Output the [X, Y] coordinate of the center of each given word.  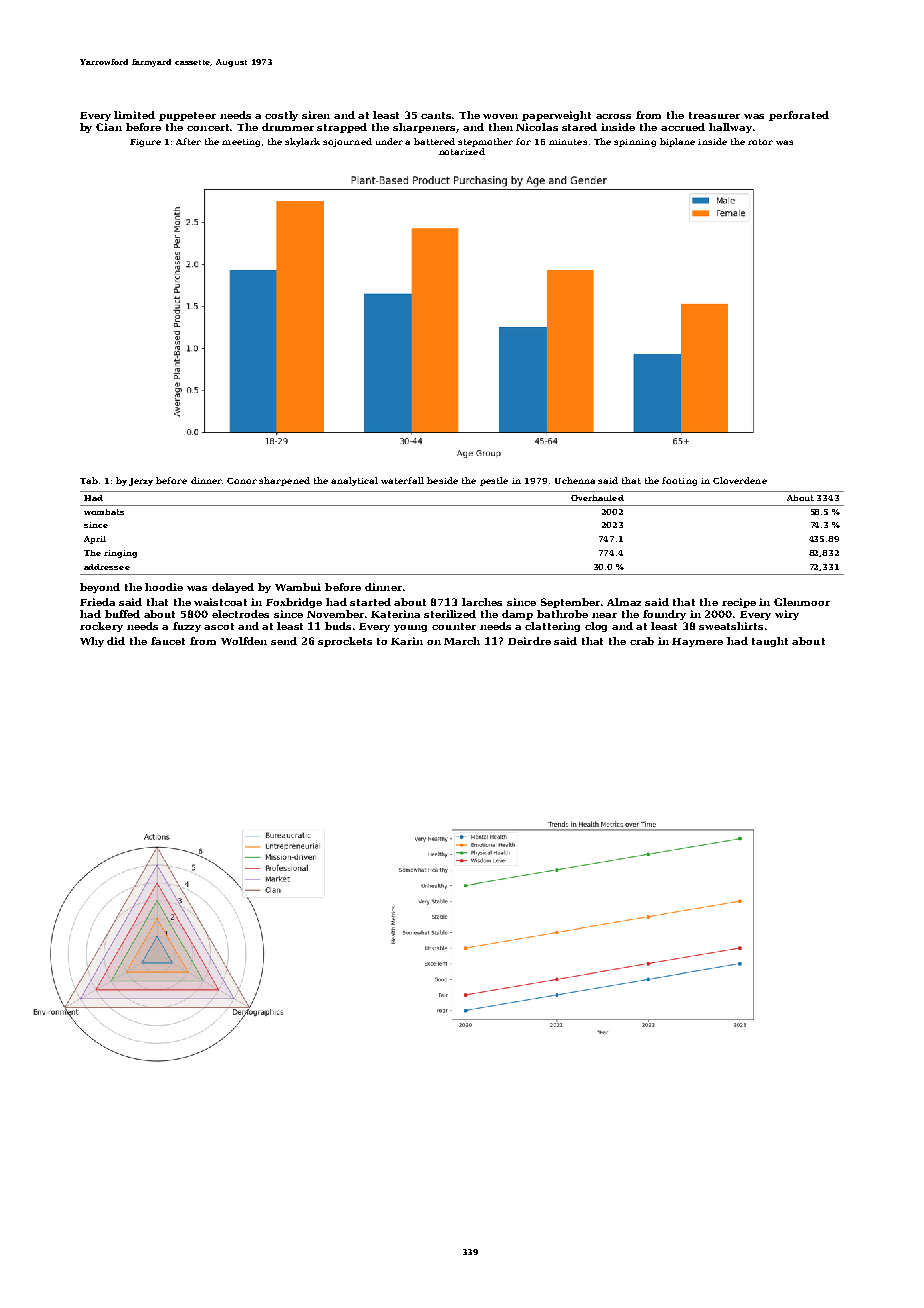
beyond [100, 588]
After [188, 141]
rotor [760, 142]
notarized [462, 151]
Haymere [697, 642]
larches [482, 602]
